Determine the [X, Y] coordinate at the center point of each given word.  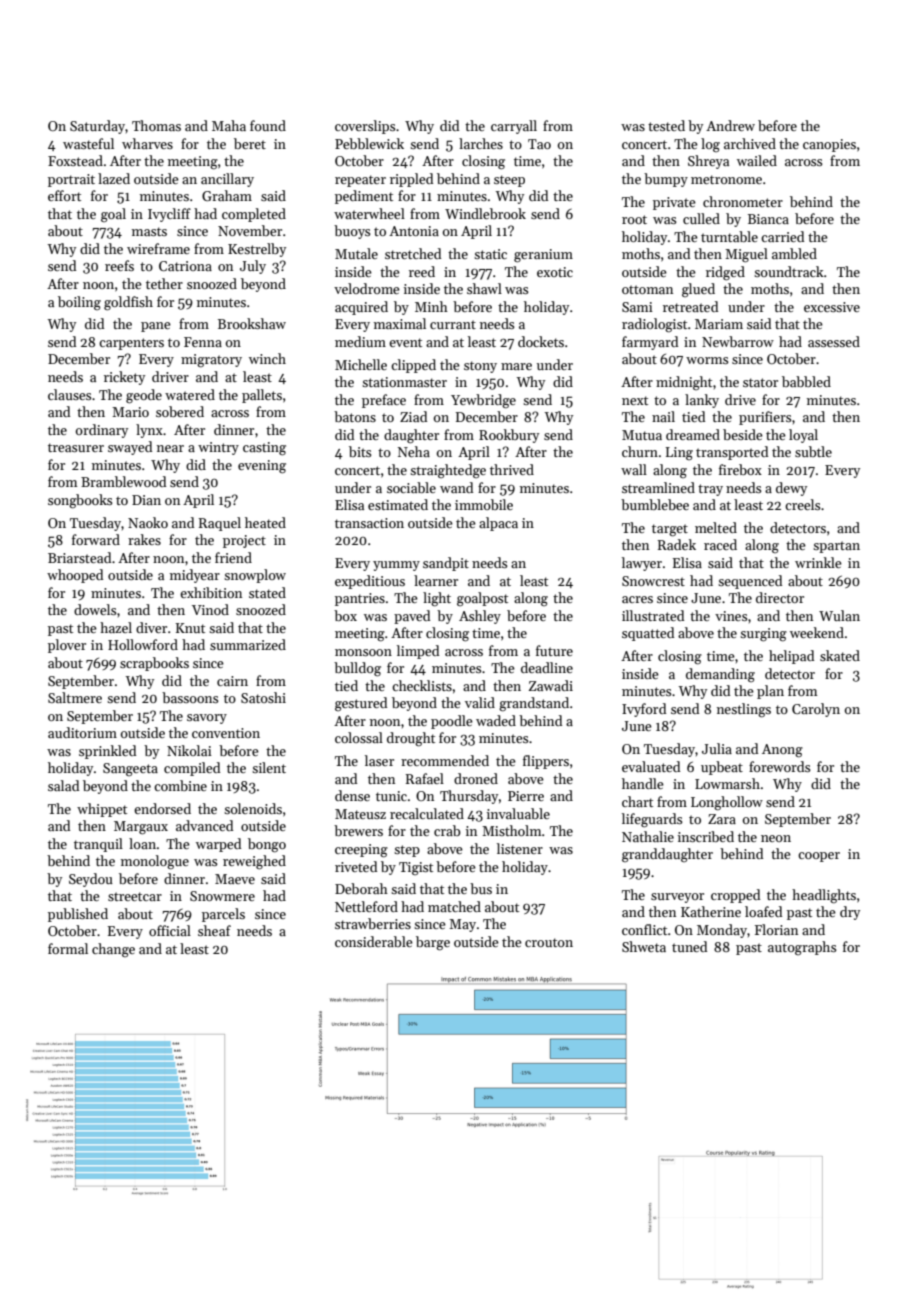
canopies [829, 145]
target [670, 530]
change [113, 950]
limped [418, 652]
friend [233, 557]
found [268, 125]
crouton [549, 942]
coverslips [365, 127]
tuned [689, 946]
